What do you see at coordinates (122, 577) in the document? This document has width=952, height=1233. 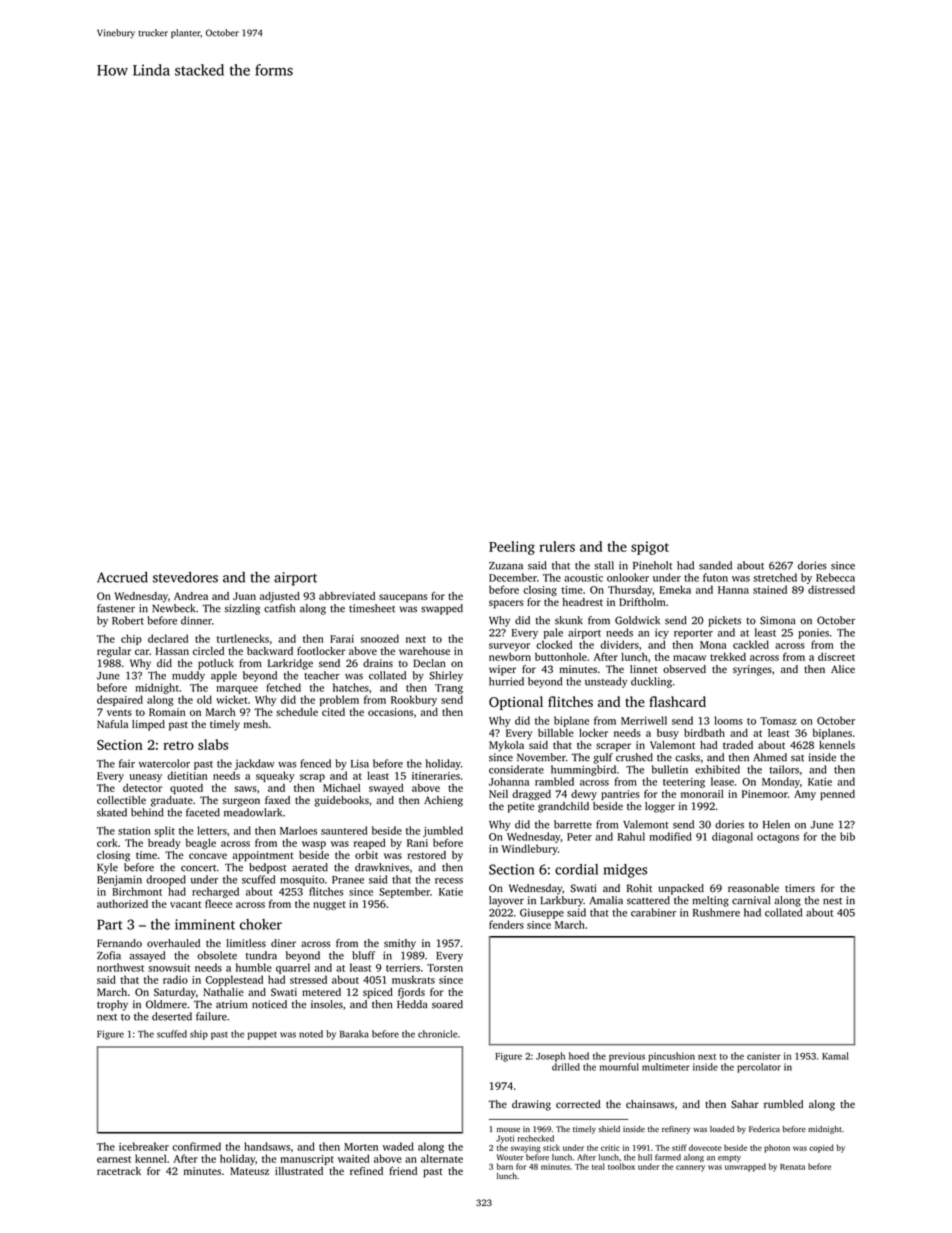 I see `Accrued` at bounding box center [122, 577].
